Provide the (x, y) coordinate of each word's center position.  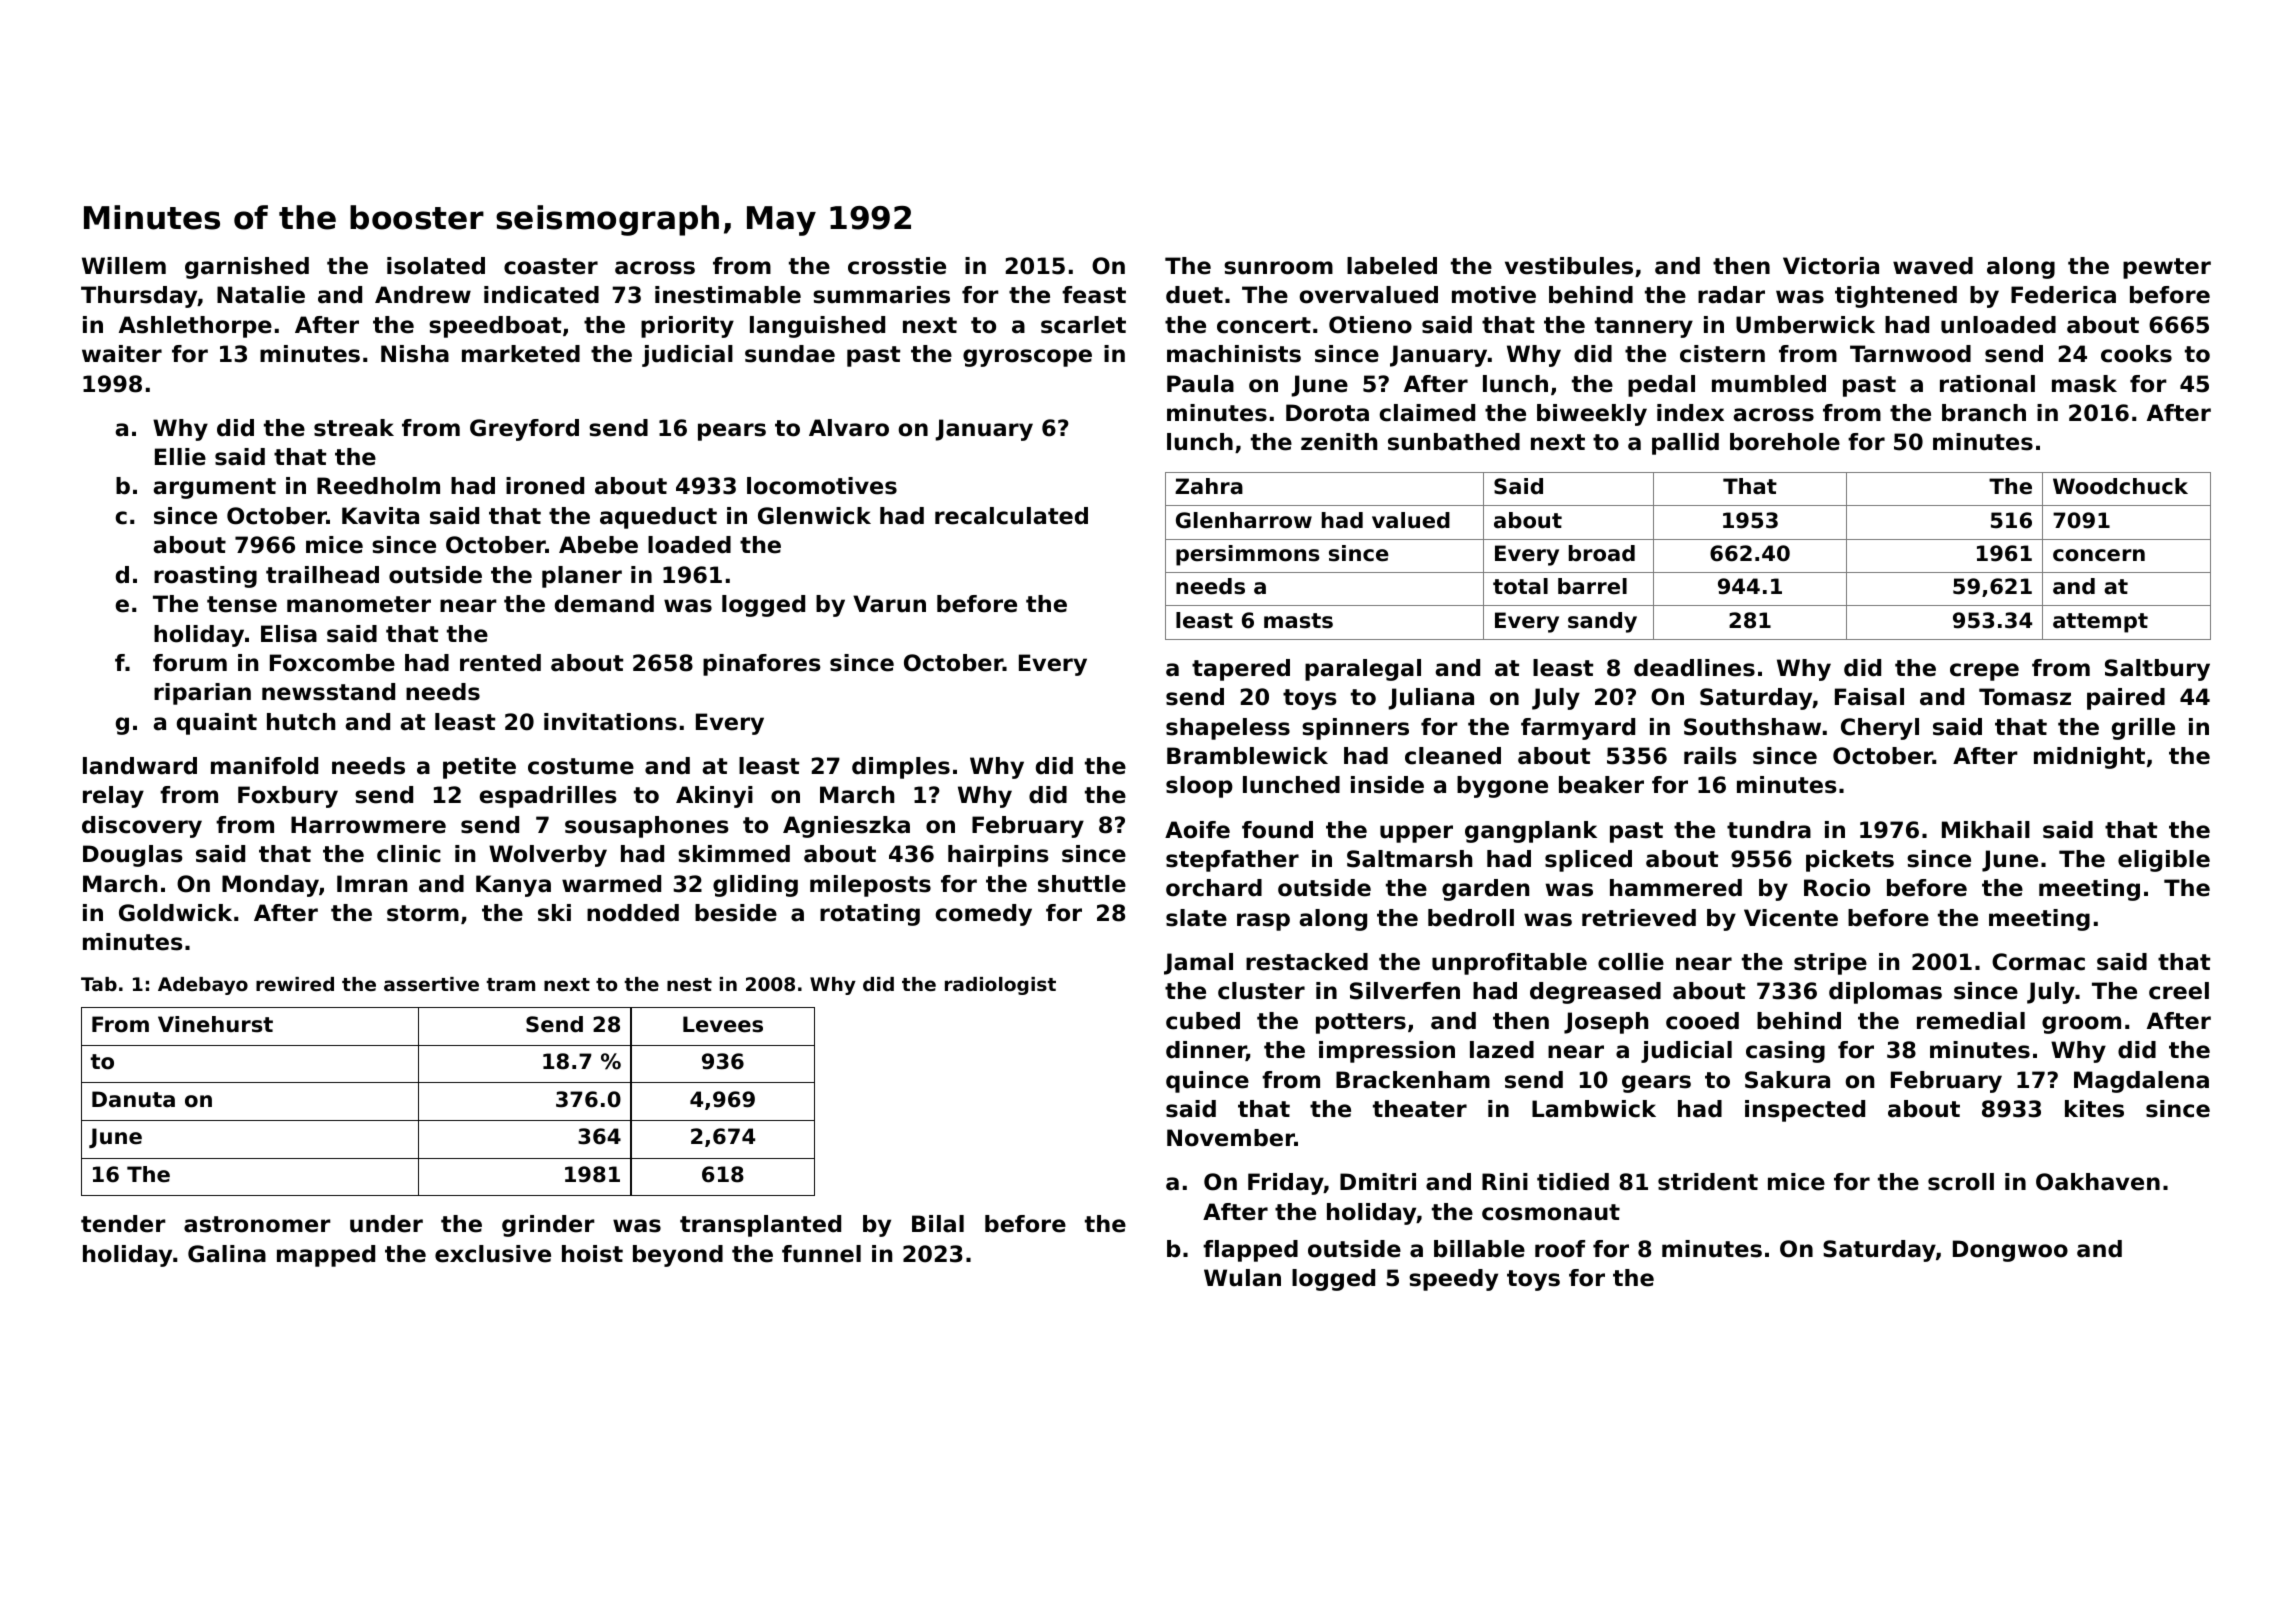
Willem (124, 266)
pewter (2167, 268)
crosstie (897, 266)
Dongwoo (2010, 1251)
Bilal (938, 1224)
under (386, 1224)
